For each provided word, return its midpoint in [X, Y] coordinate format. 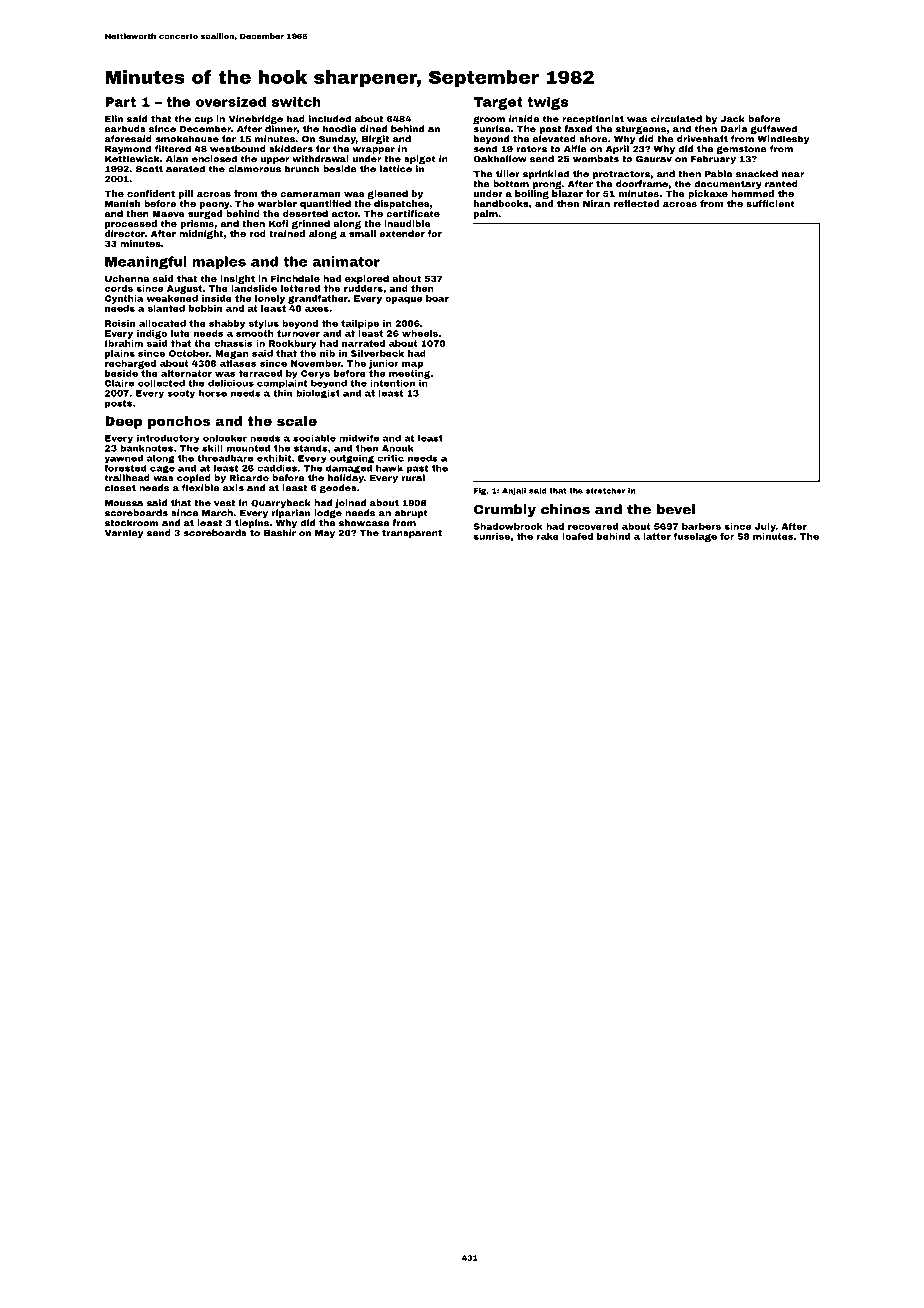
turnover [298, 333]
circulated [676, 119]
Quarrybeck [281, 503]
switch [296, 101]
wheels [420, 333]
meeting [409, 374]
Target [498, 103]
